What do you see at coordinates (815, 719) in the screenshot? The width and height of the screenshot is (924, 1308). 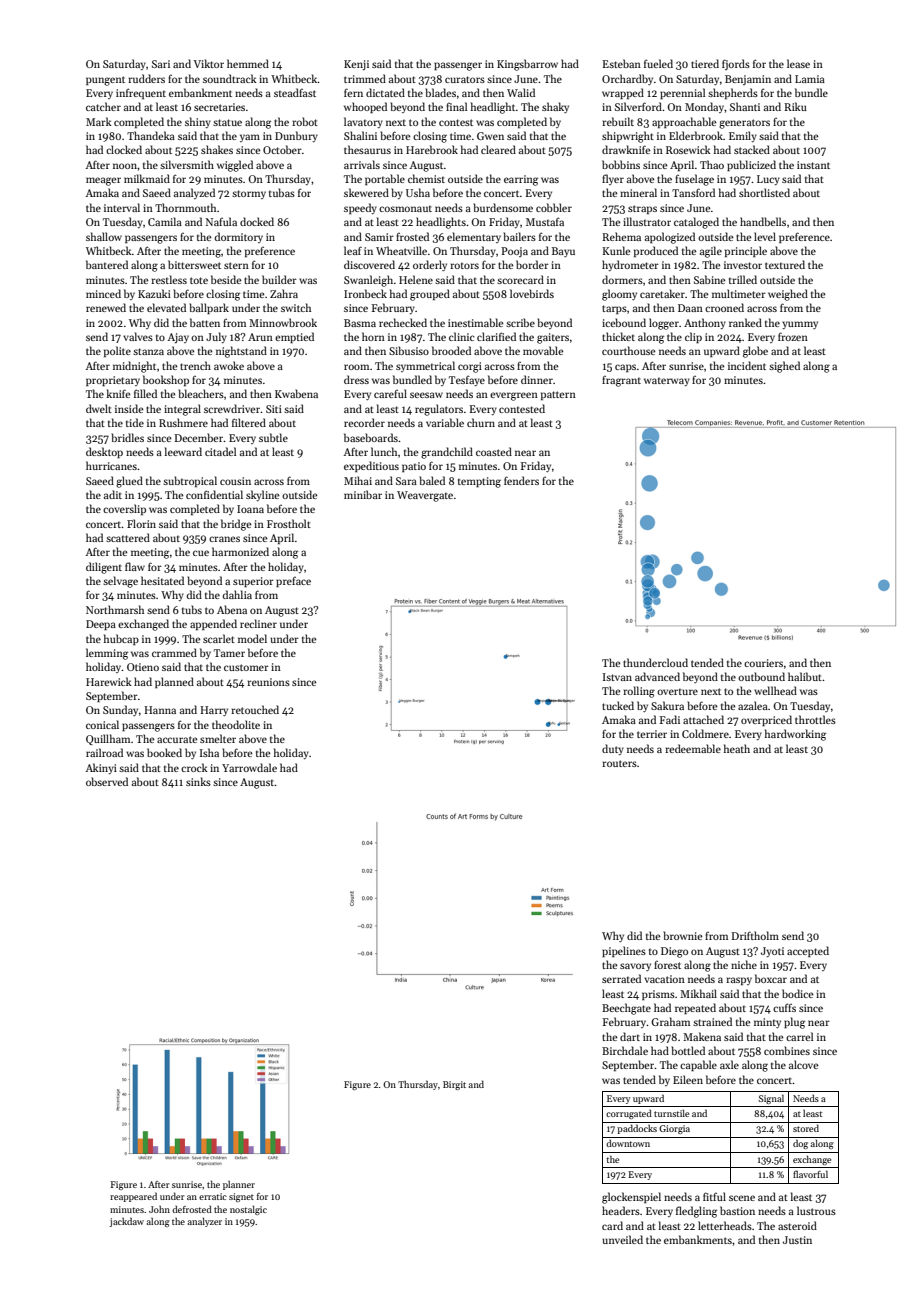 I see `throttles` at bounding box center [815, 719].
